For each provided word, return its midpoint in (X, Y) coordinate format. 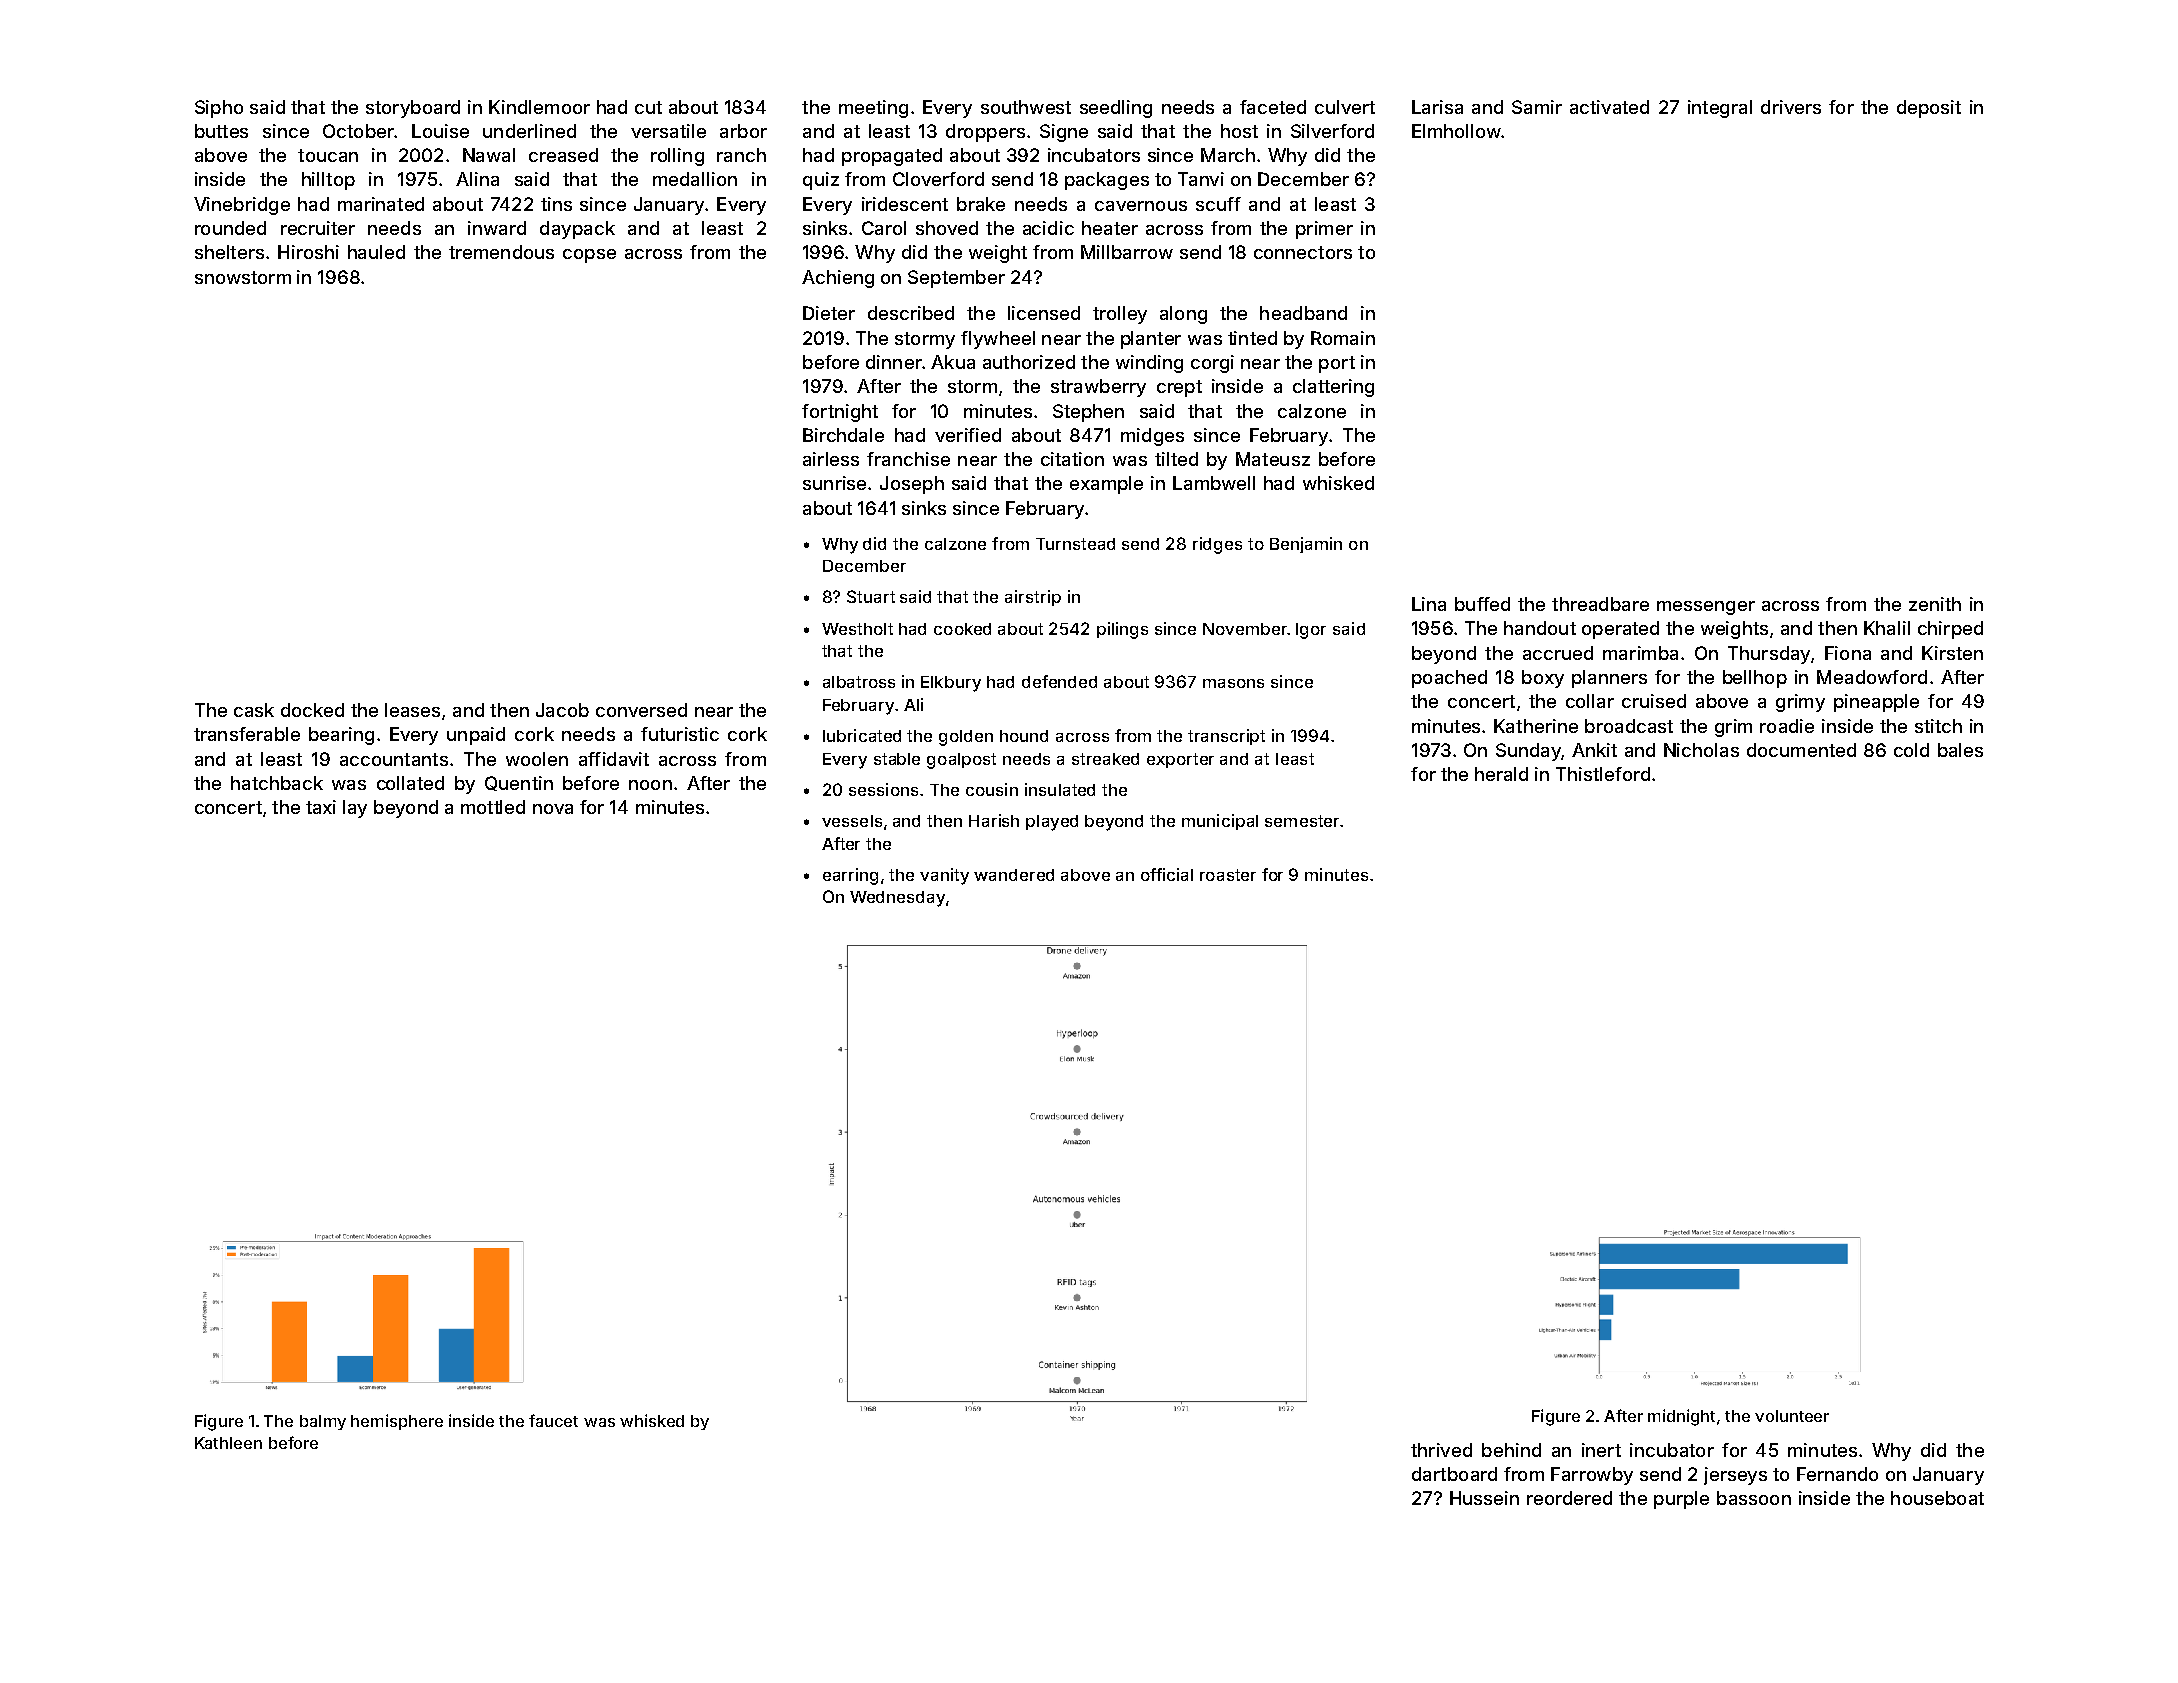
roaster (1228, 875)
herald (1501, 774)
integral (1720, 109)
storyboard (413, 109)
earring (850, 876)
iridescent (905, 204)
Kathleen (228, 1443)
